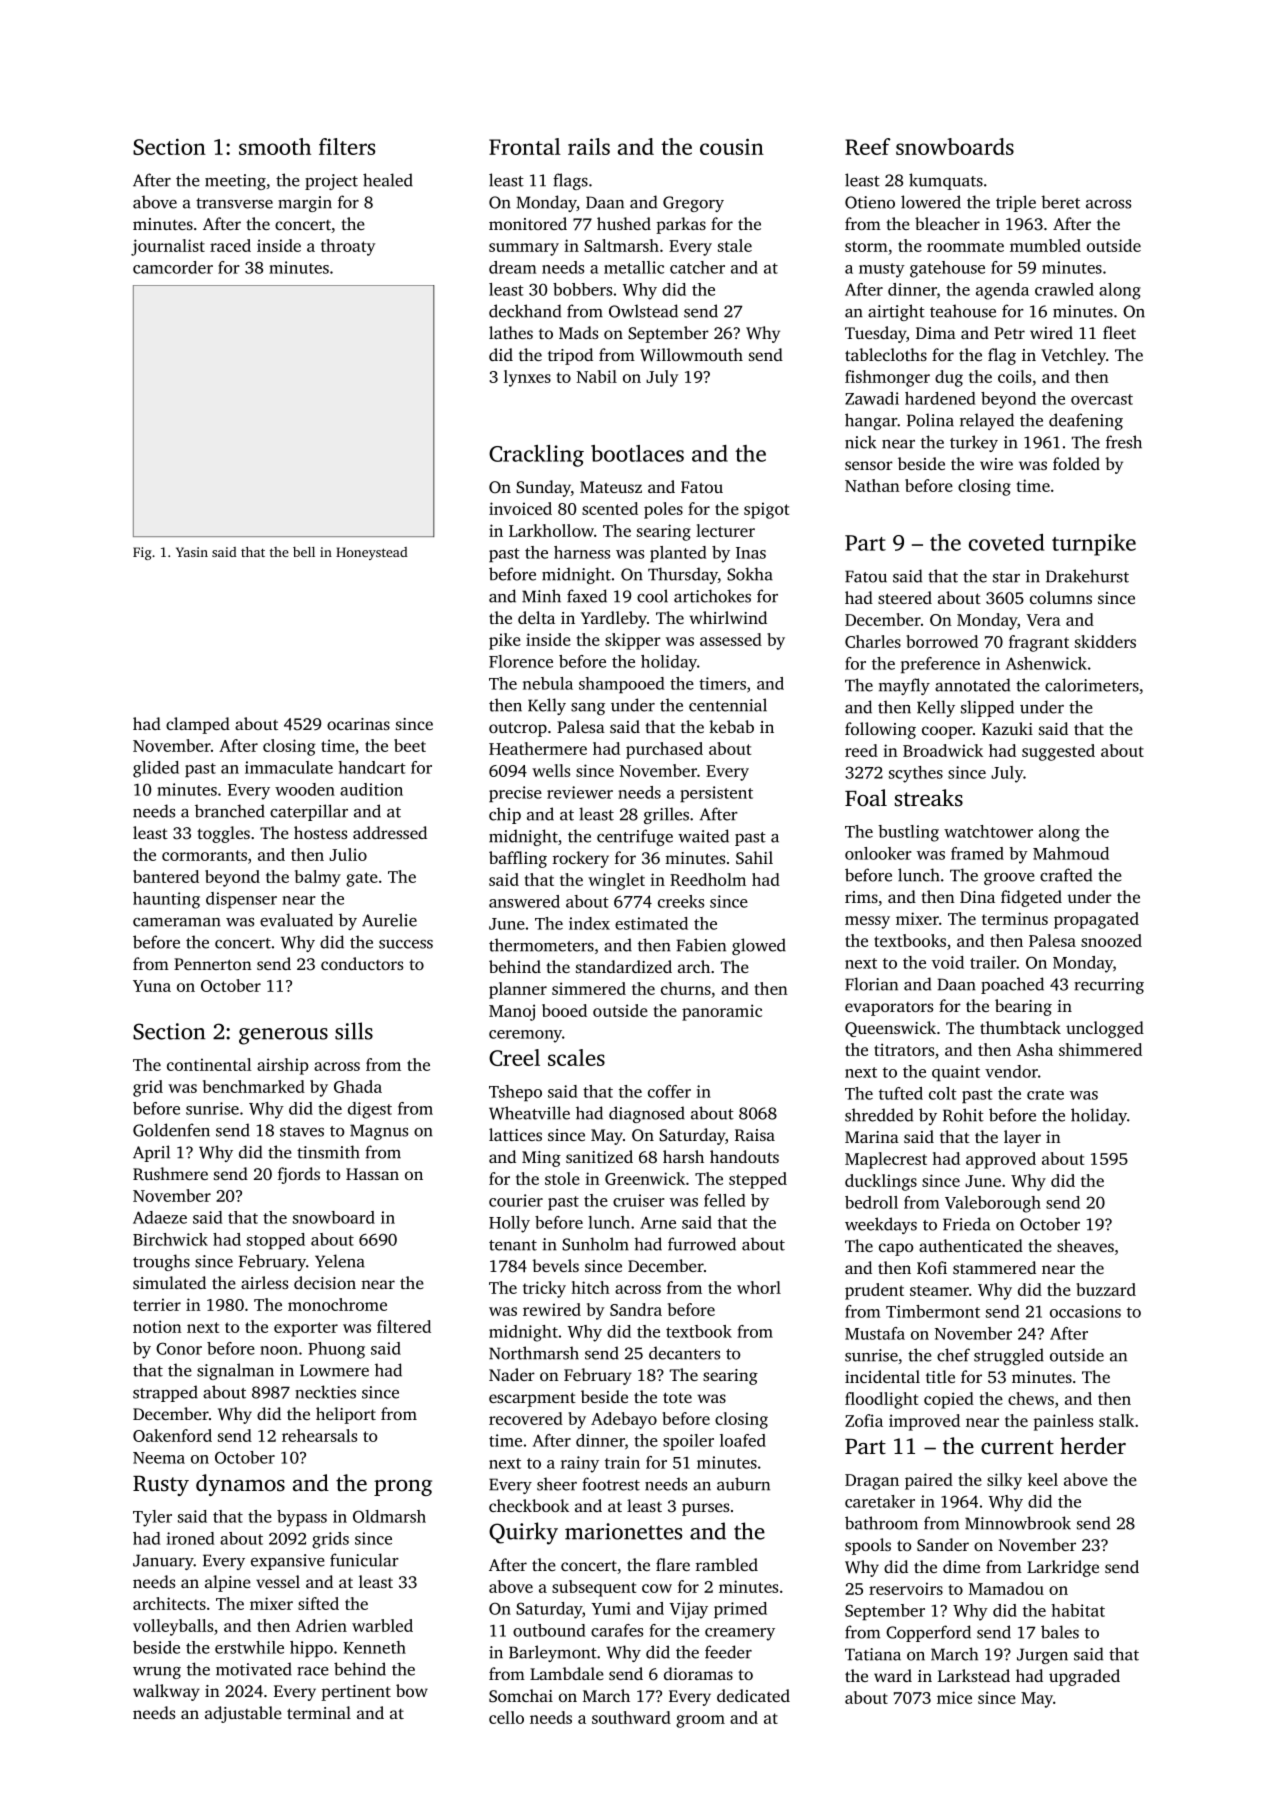  What do you see at coordinates (354, 1031) in the screenshot?
I see `sills` at bounding box center [354, 1031].
